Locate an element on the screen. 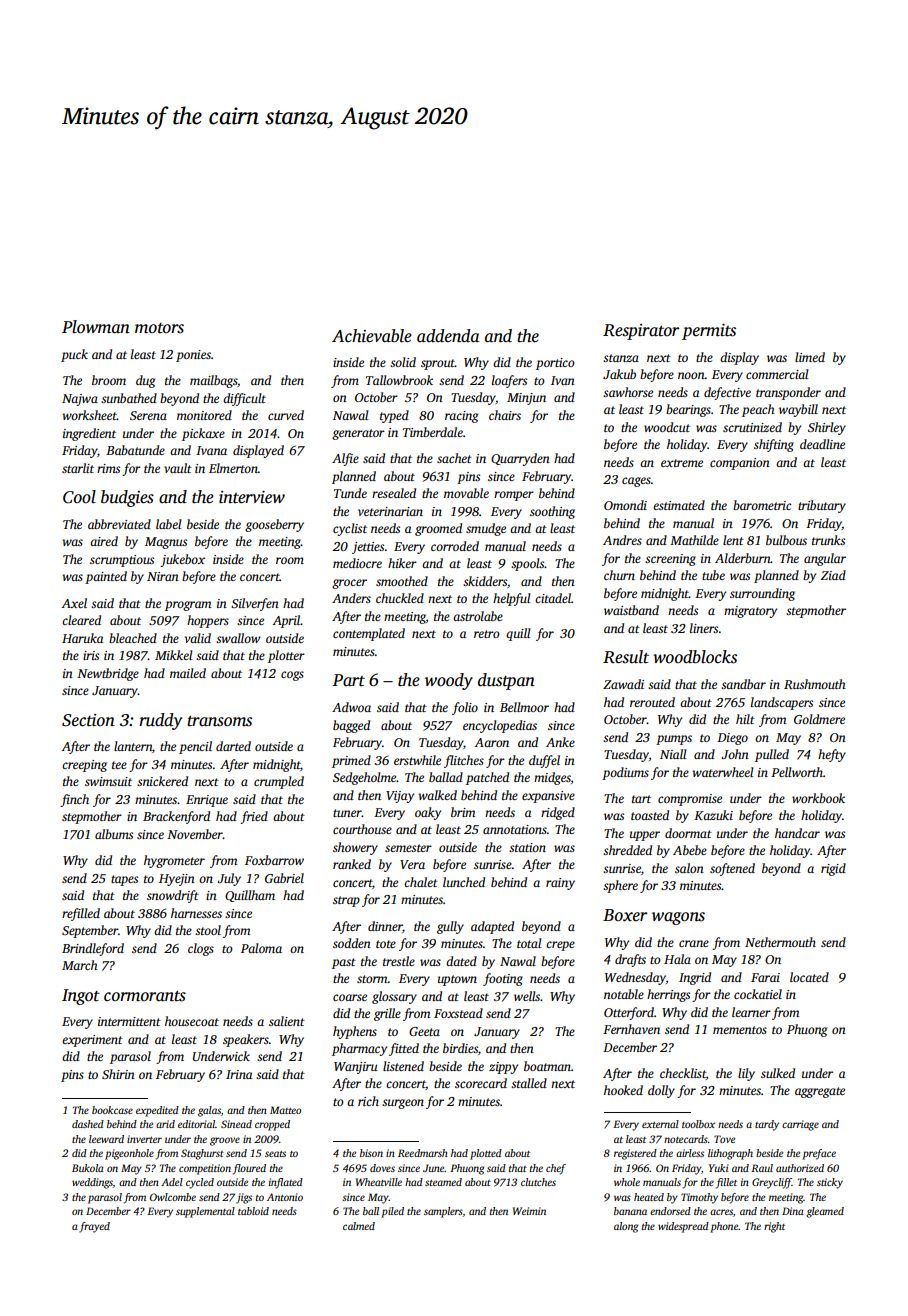 The height and width of the screenshot is (1316, 908). motors is located at coordinates (159, 328).
